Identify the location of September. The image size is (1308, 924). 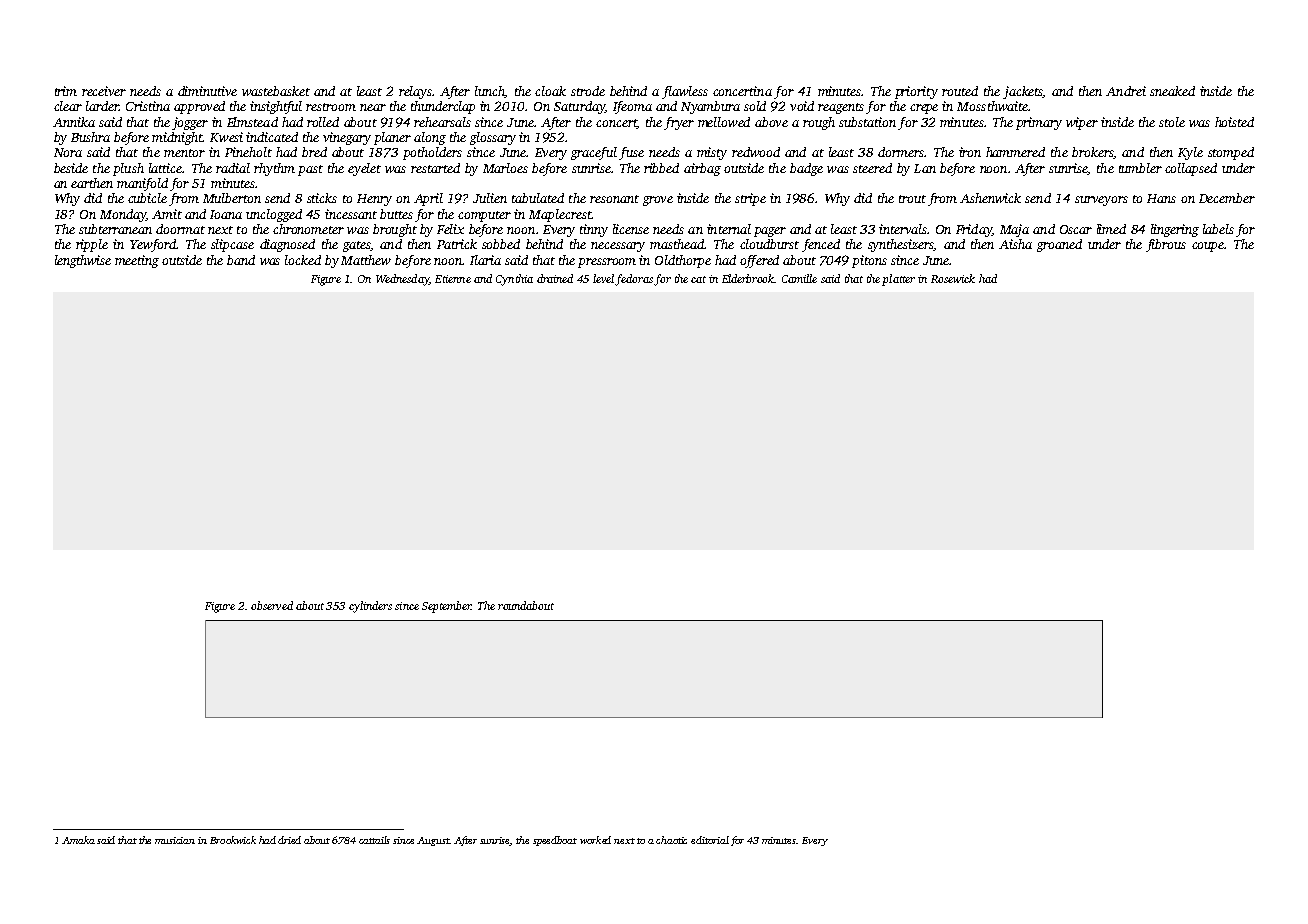
(446, 607).
